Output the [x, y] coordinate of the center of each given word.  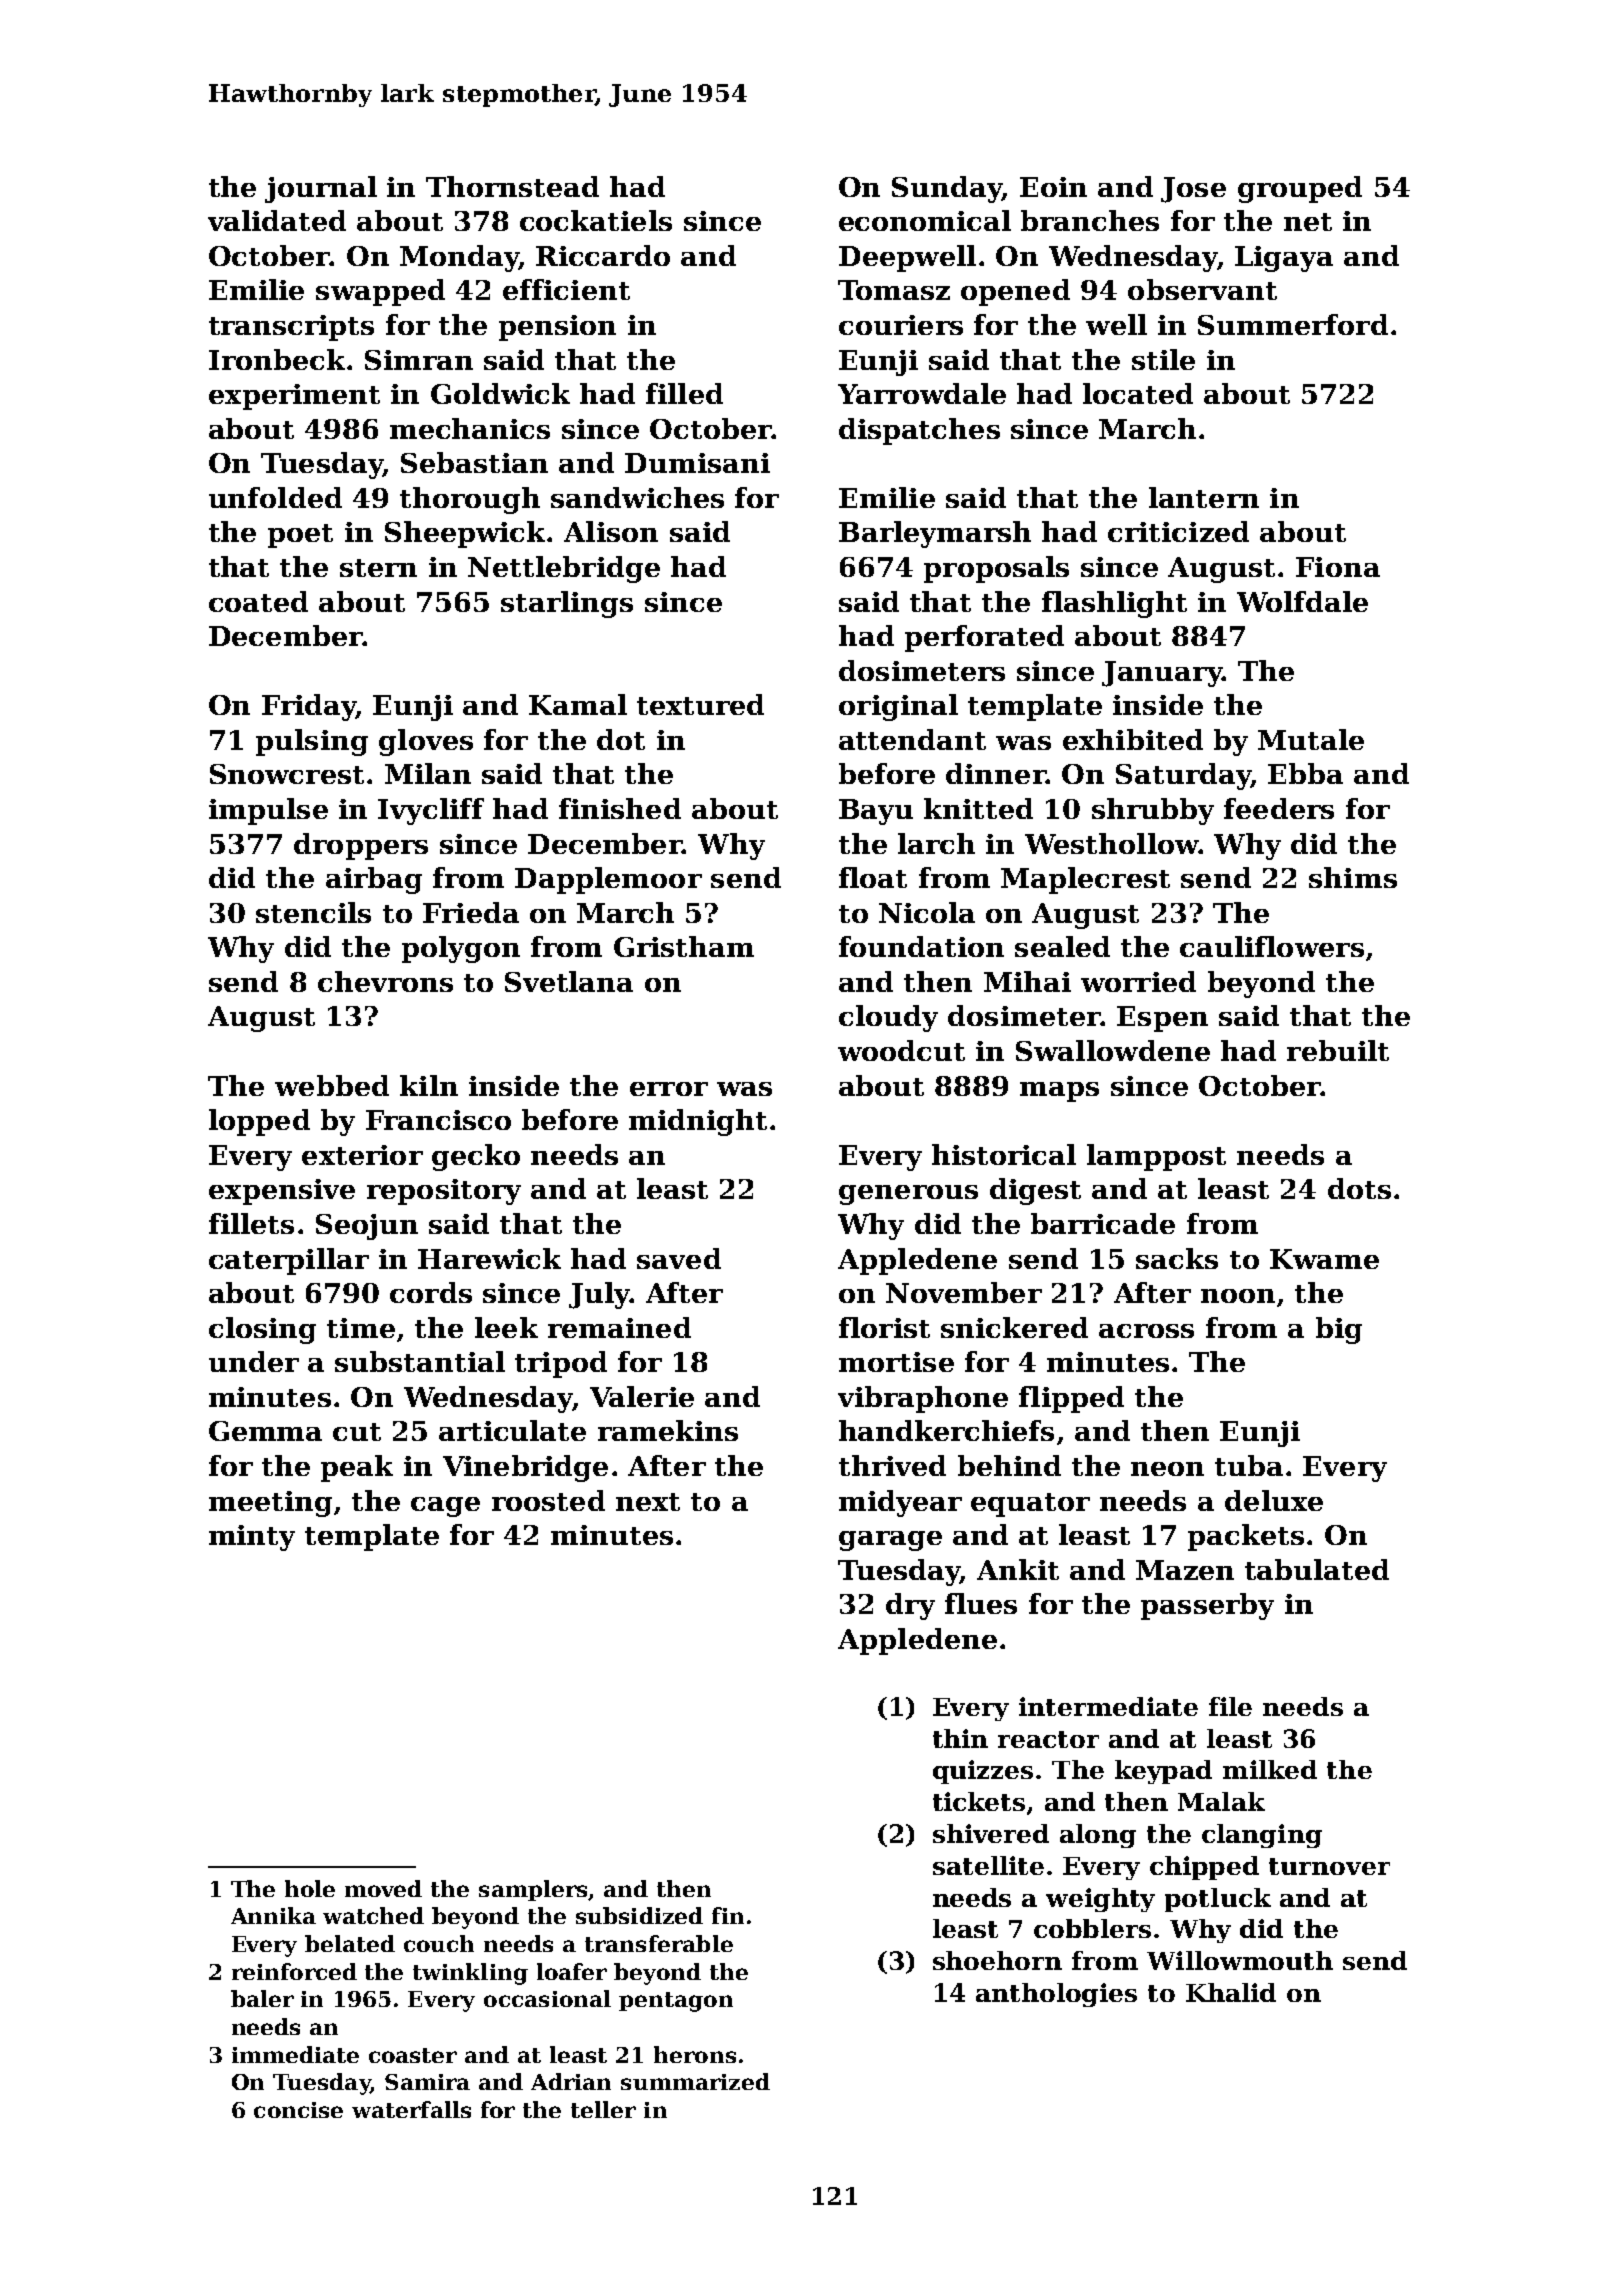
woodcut [901, 1050]
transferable [659, 1943]
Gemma [265, 1431]
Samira [427, 2082]
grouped [1300, 189]
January [1162, 674]
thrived [892, 1465]
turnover [1329, 1866]
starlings [567, 604]
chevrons [385, 981]
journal [321, 189]
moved [383, 1888]
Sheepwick [465, 534]
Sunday [947, 189]
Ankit [1018, 1569]
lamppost [1156, 1157]
